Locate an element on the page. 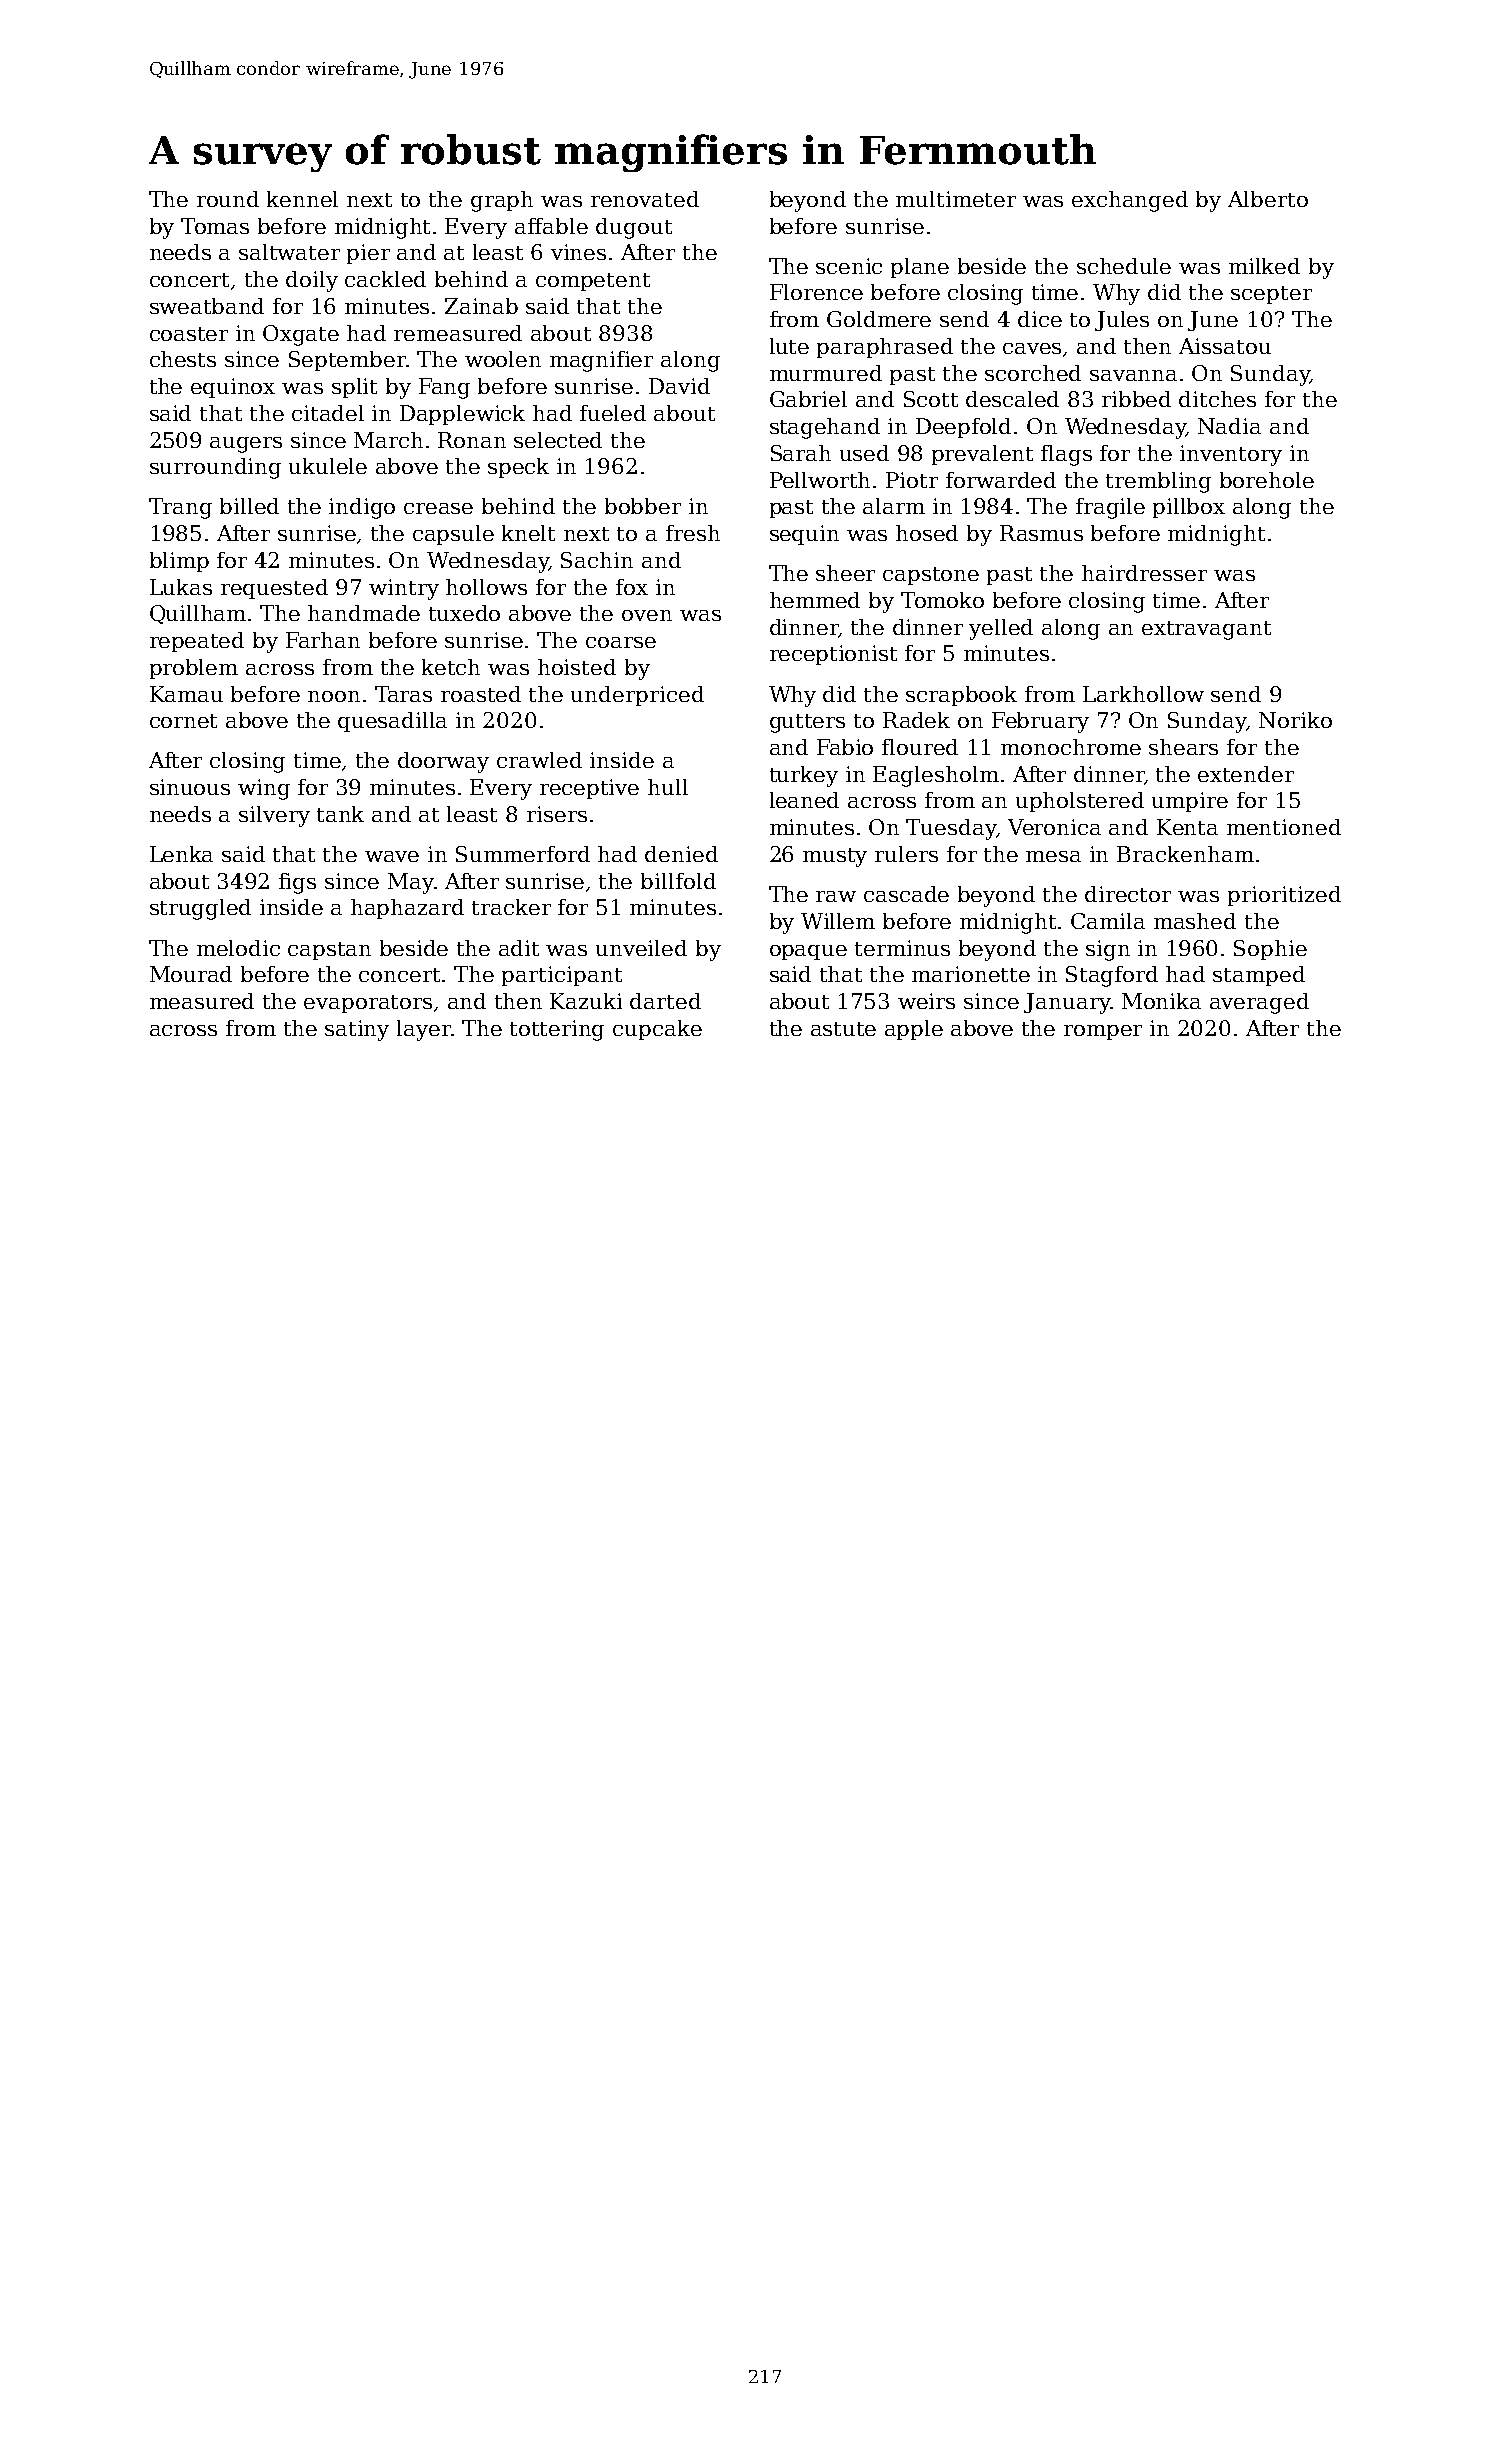 This page has height=2464, width=1496. plane is located at coordinates (920, 268).
